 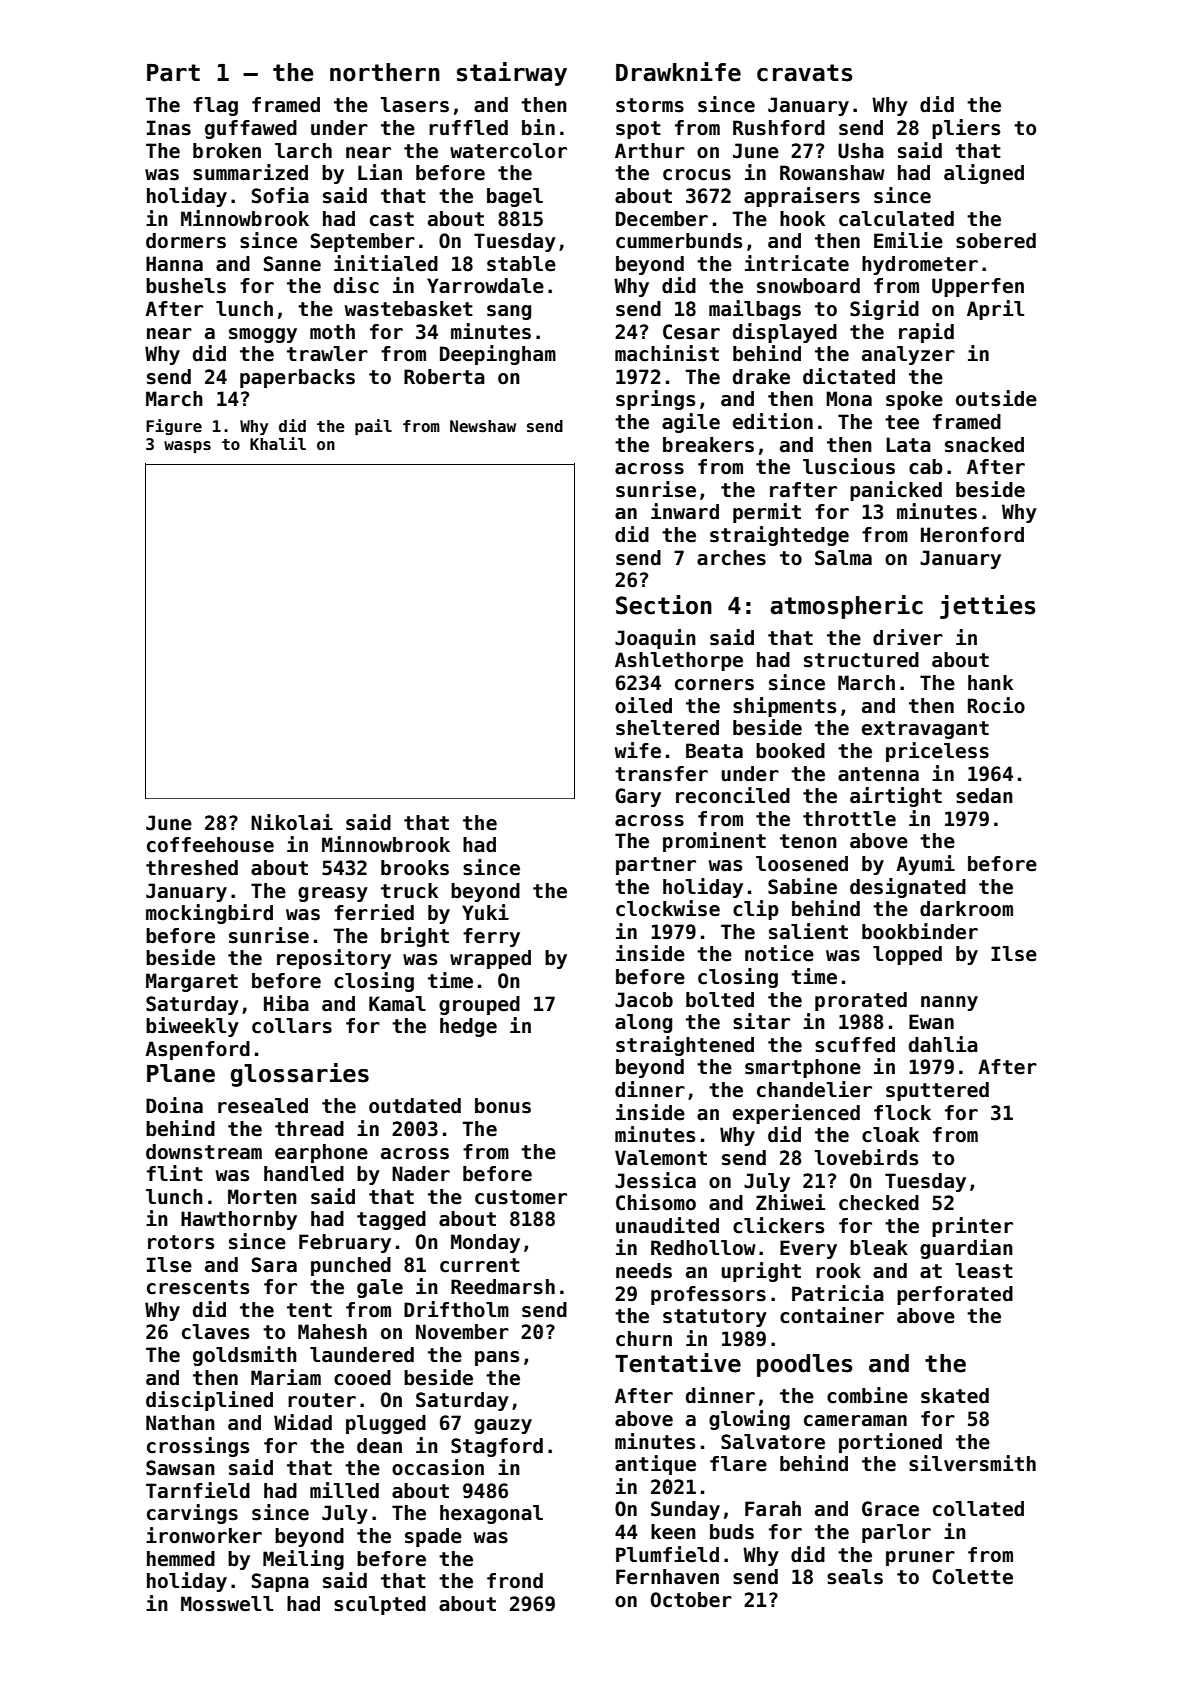 I want to click on inward, so click(x=685, y=511).
